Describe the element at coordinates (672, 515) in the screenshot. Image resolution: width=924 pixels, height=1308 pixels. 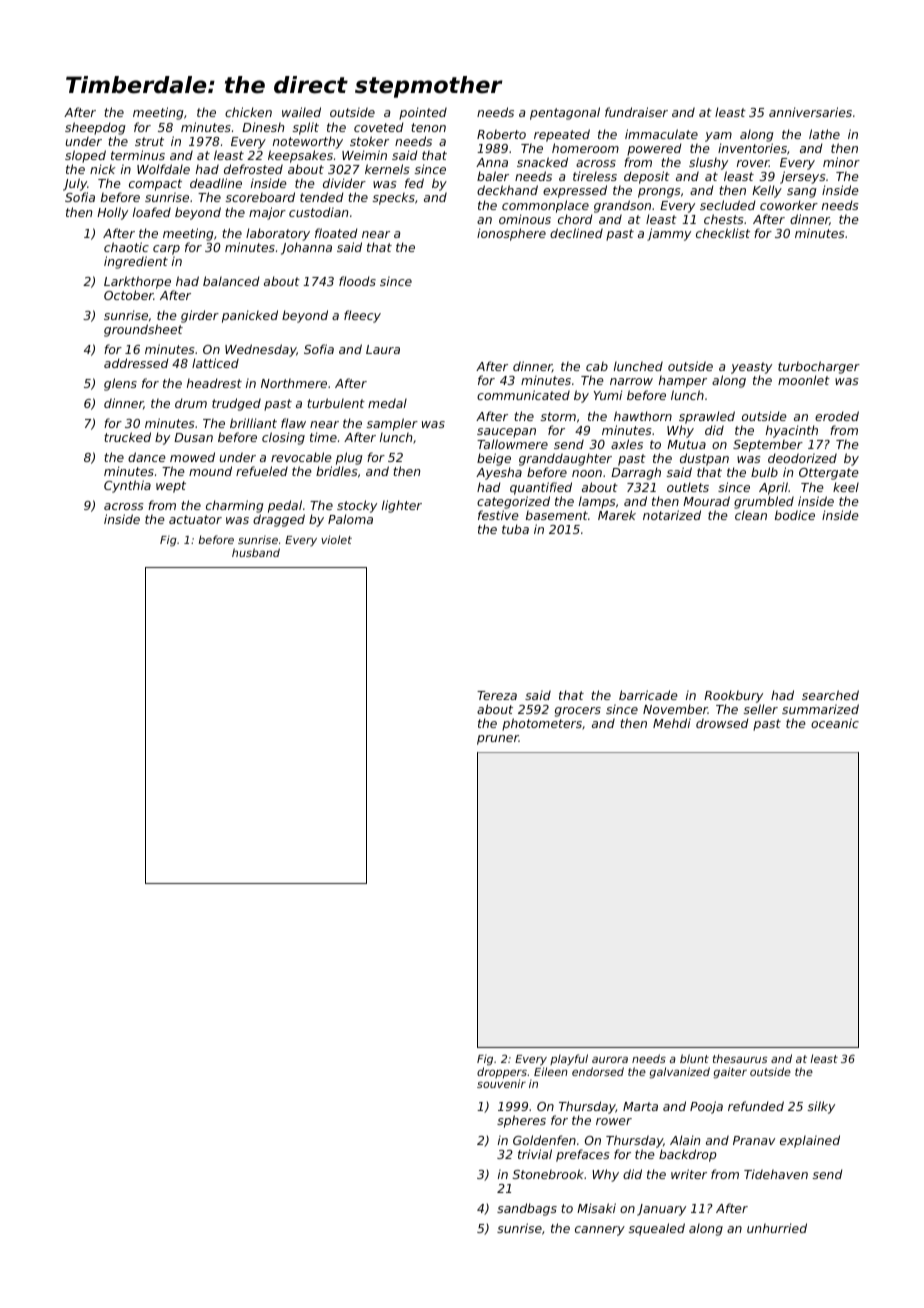
I see `notarized` at that location.
